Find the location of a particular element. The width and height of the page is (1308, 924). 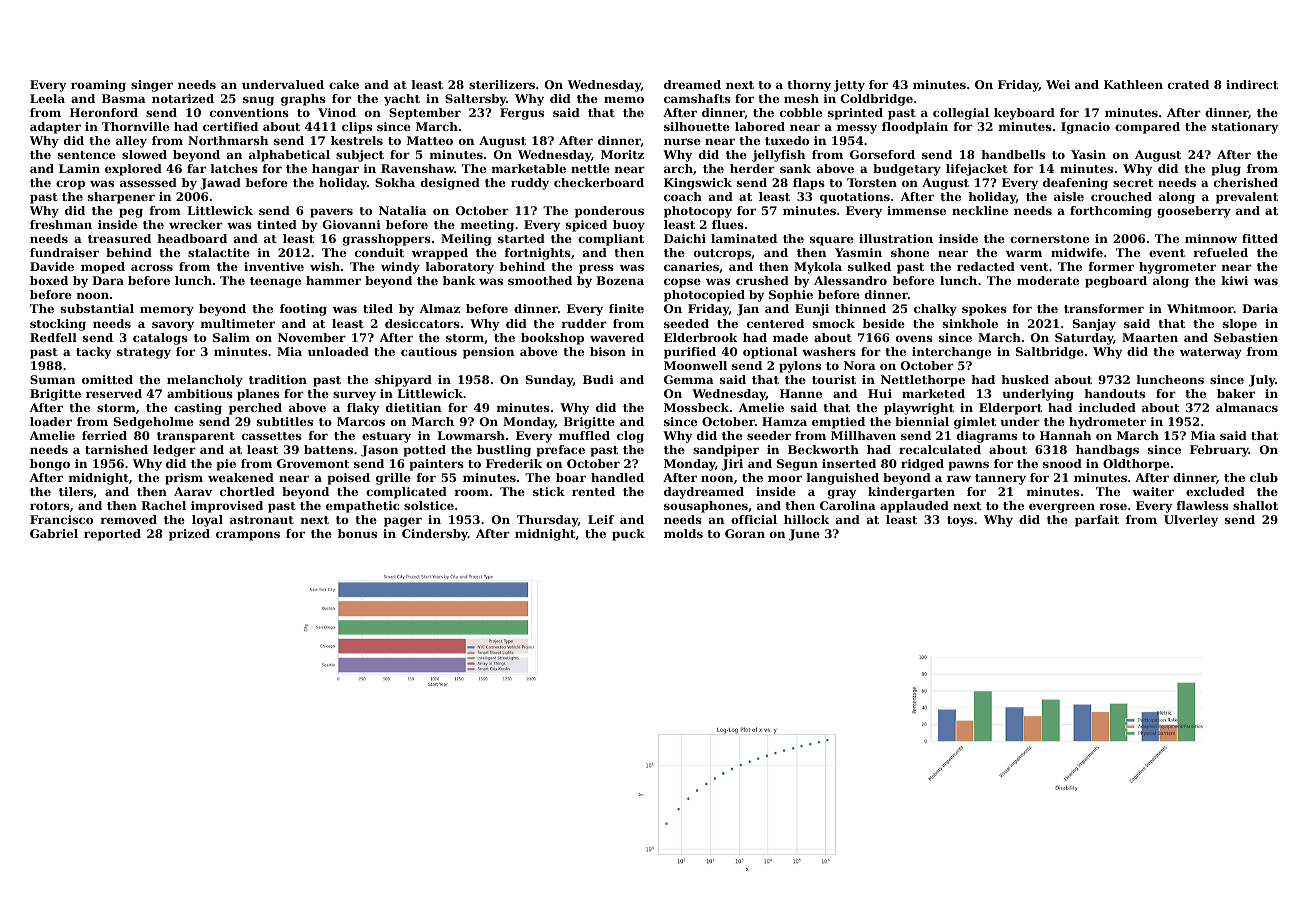

Wei is located at coordinates (1058, 84).
